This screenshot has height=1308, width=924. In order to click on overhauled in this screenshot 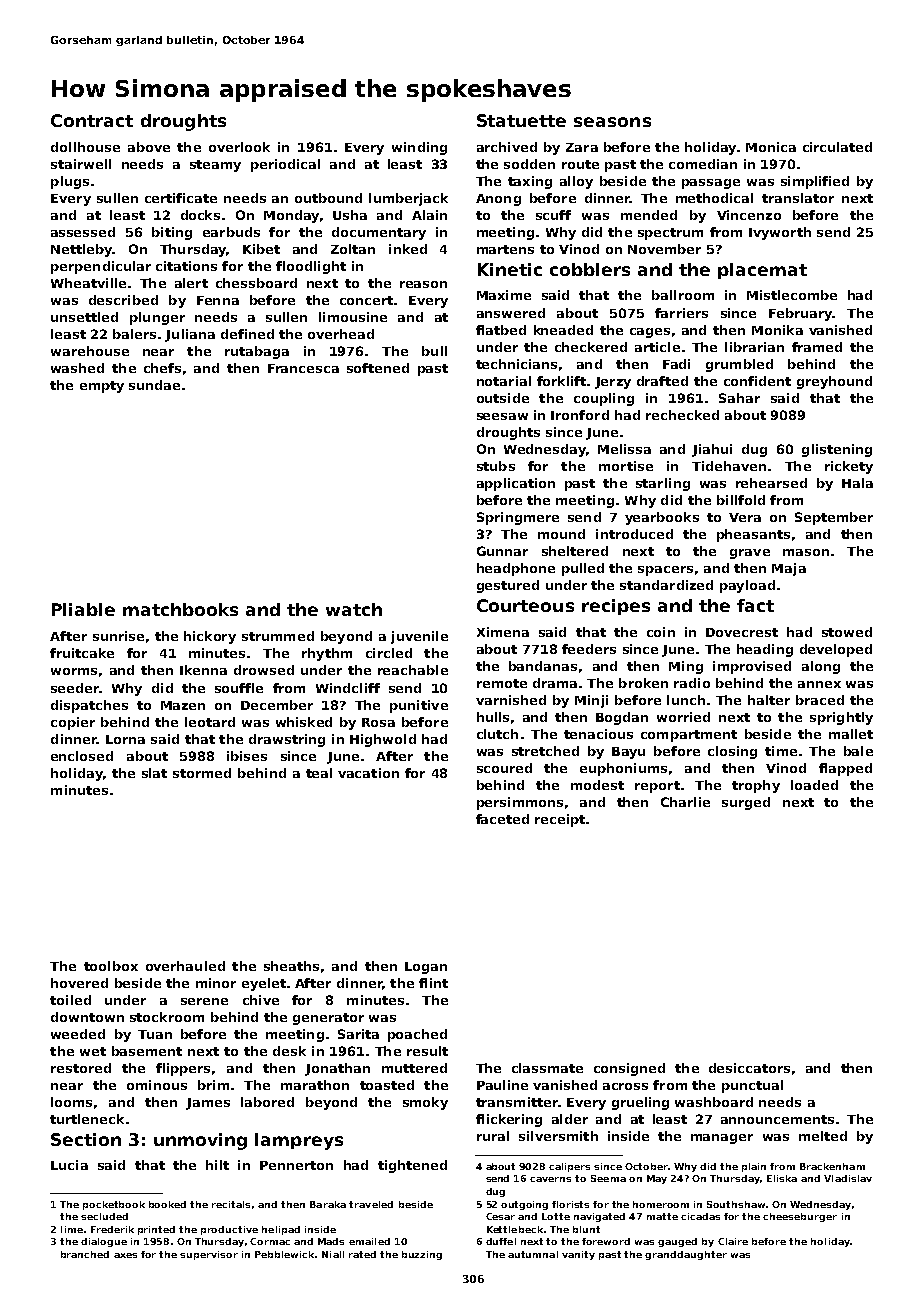, I will do `click(185, 966)`.
